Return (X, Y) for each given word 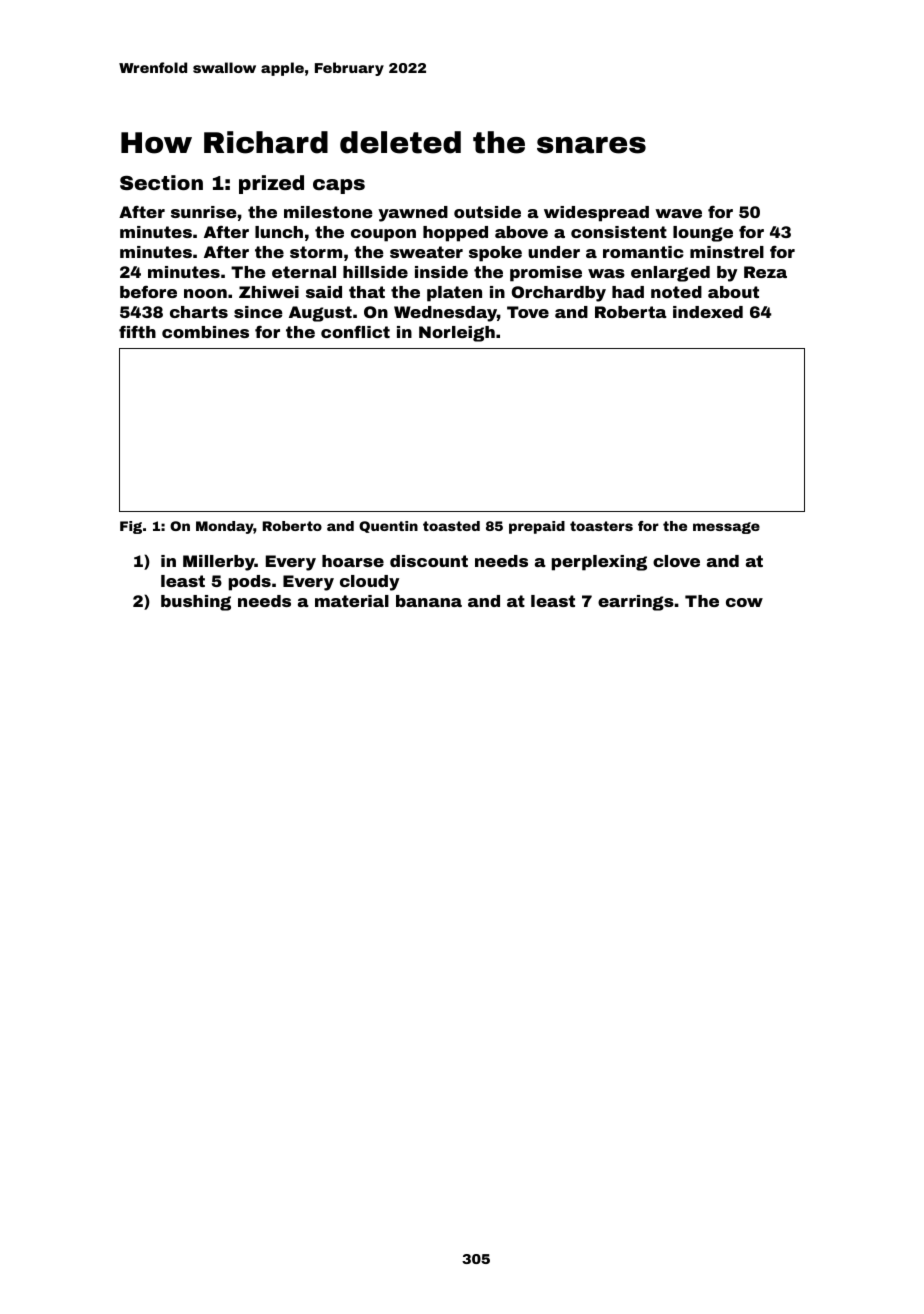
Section (161, 182)
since (258, 312)
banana (429, 601)
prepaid (537, 527)
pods (250, 583)
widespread (596, 214)
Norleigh (457, 334)
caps (339, 186)
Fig (131, 527)
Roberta (631, 312)
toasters (601, 526)
